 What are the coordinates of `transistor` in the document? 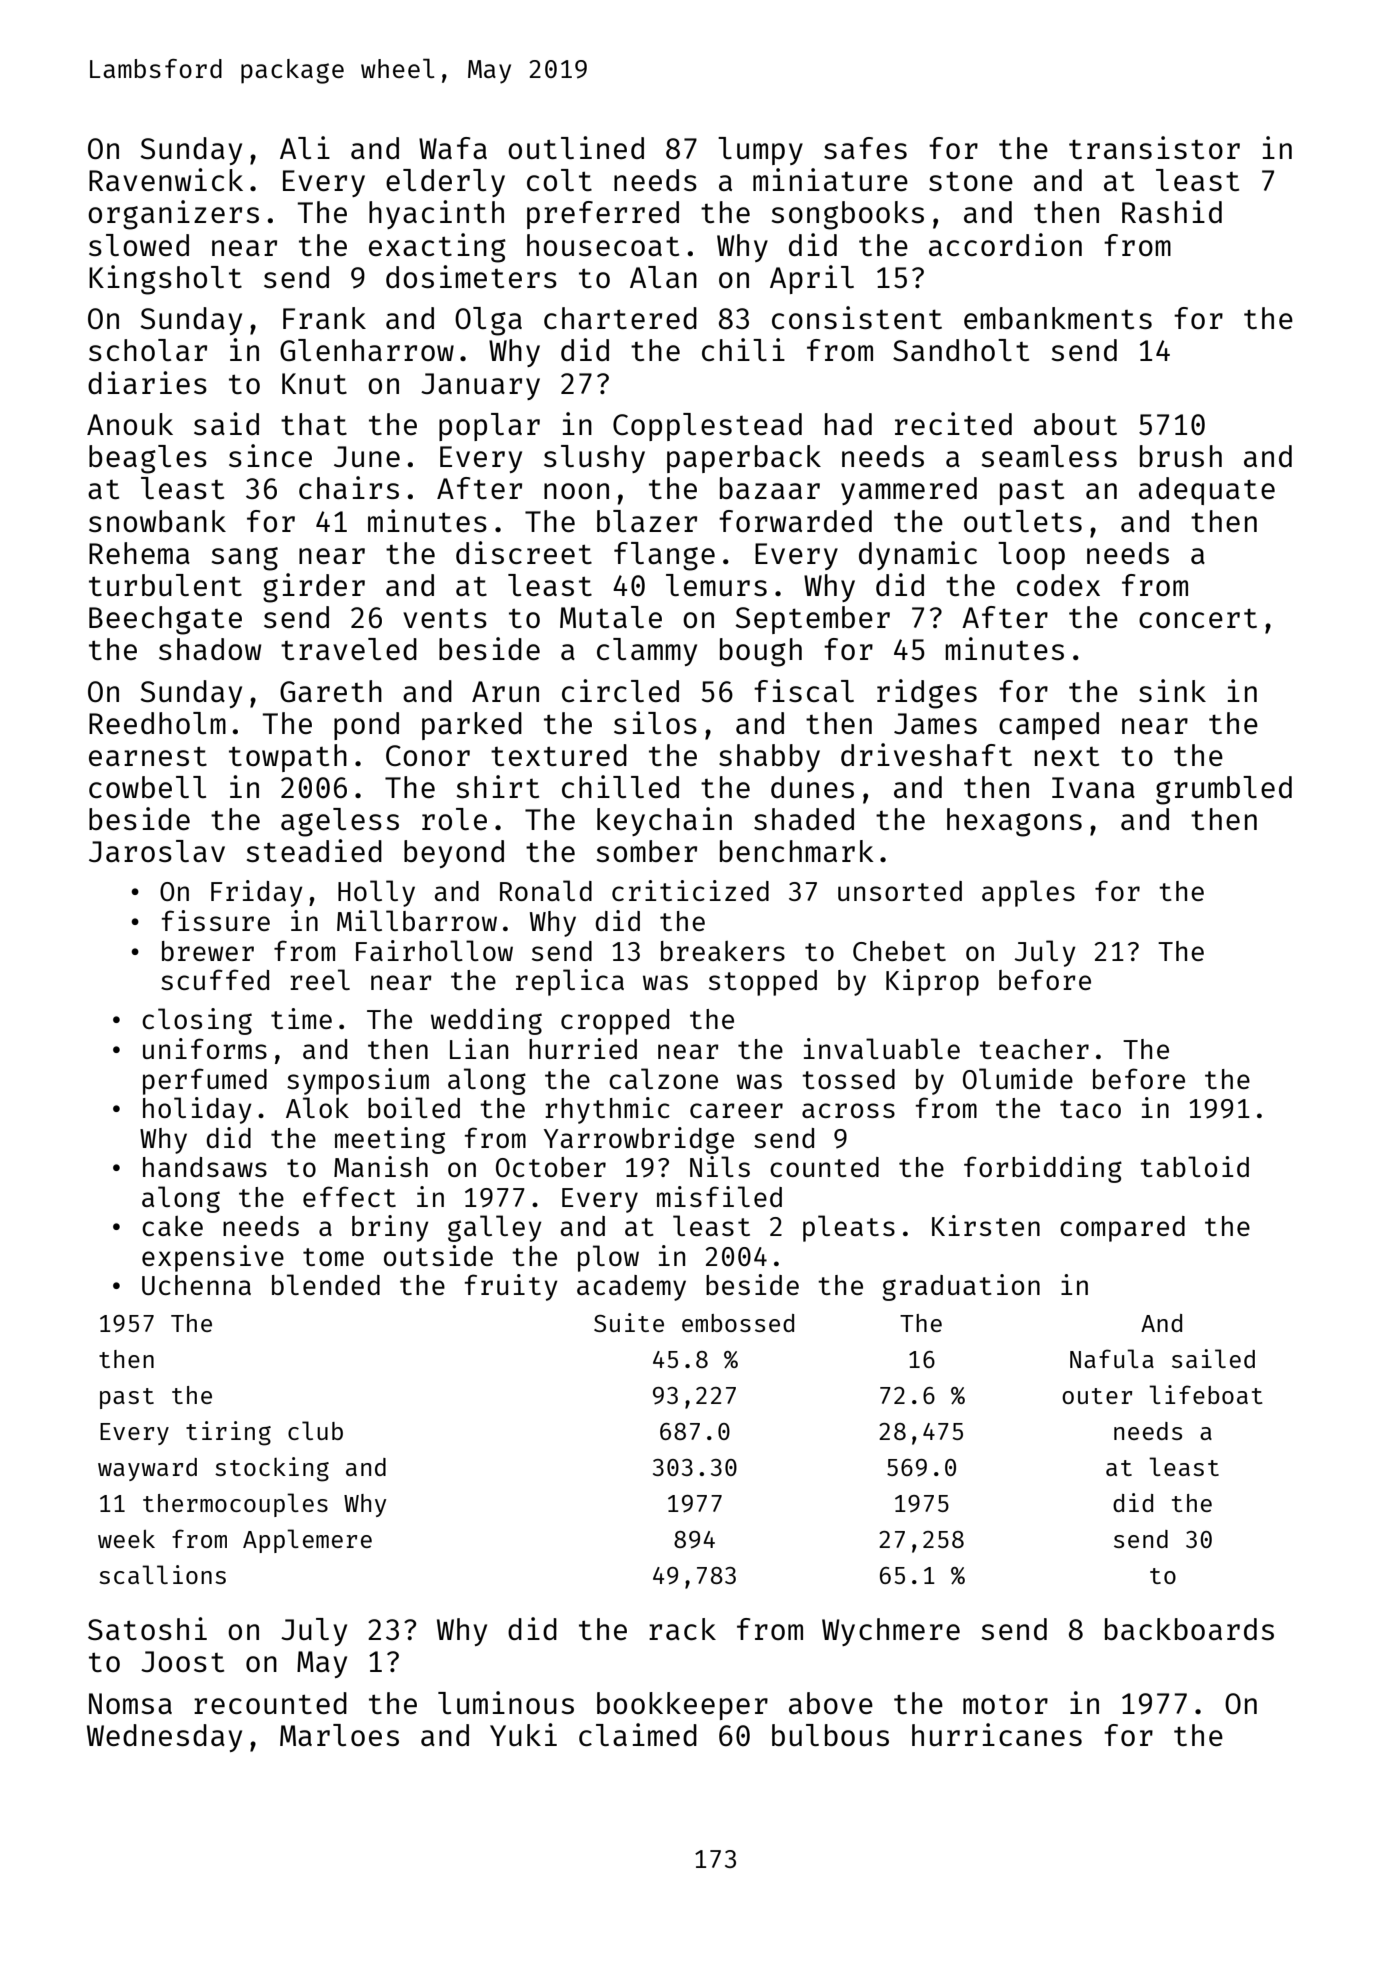 It's located at (1154, 147).
